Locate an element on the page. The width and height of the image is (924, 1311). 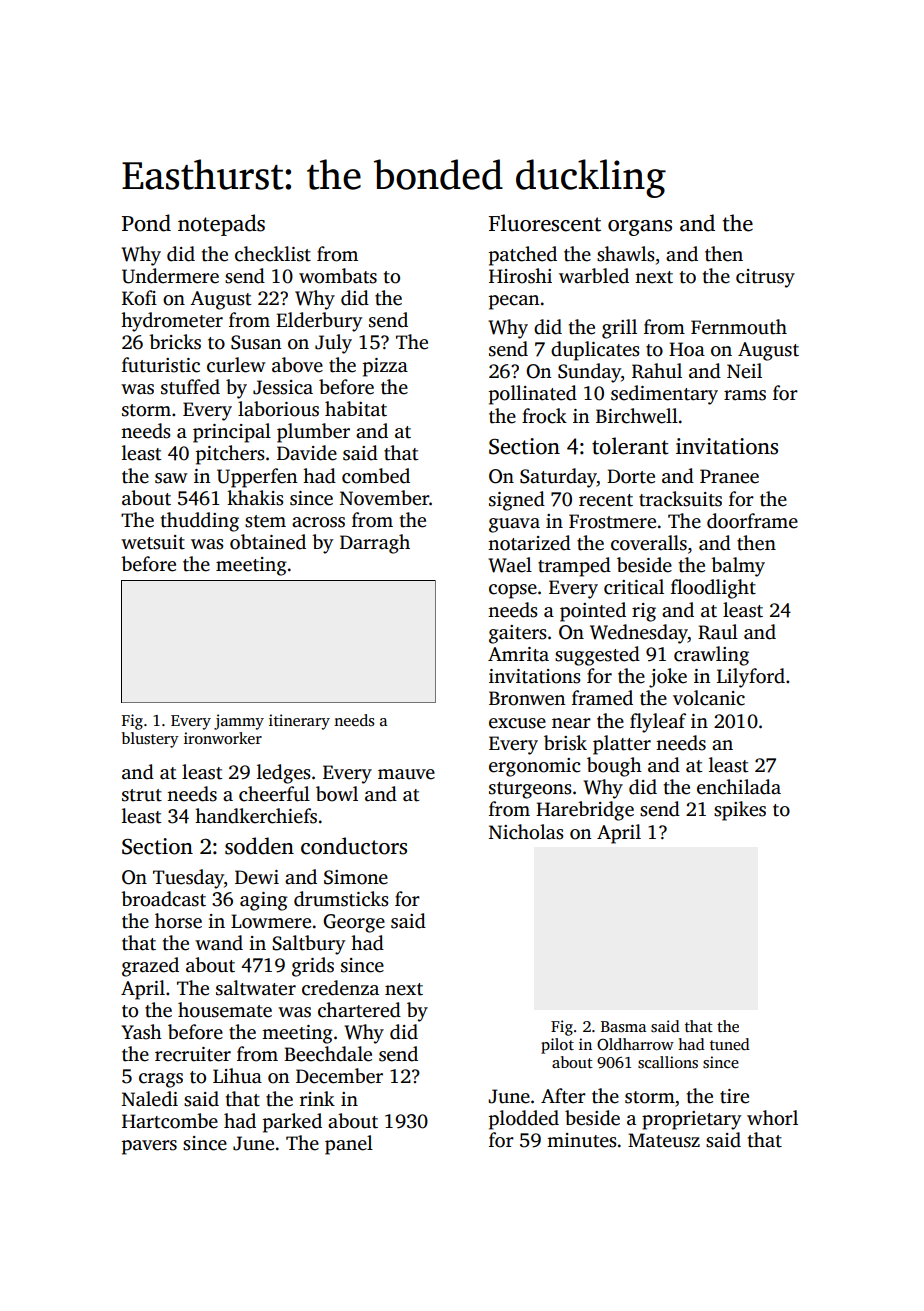
Darragh is located at coordinates (375, 544).
